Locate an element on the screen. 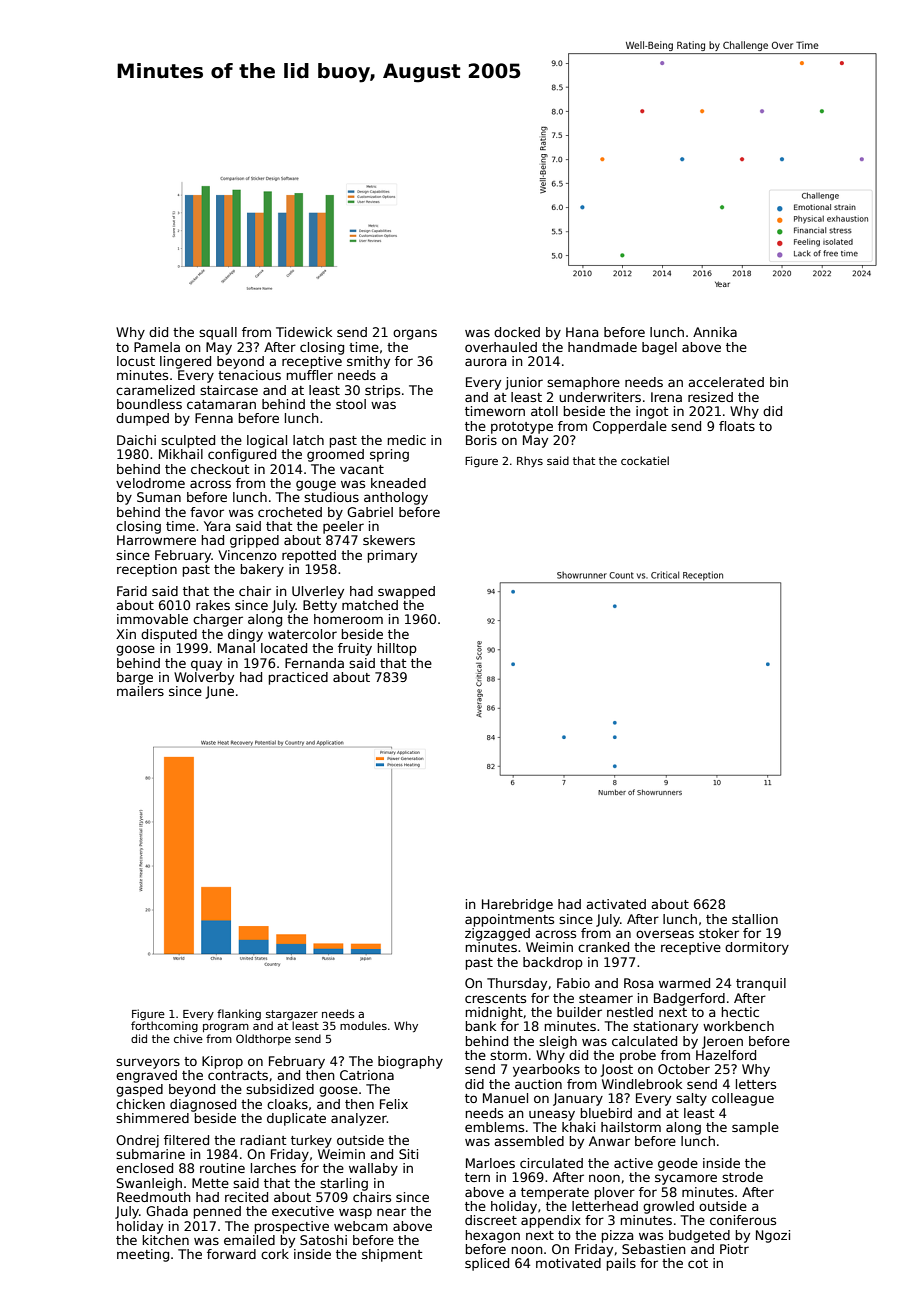 The height and width of the screenshot is (1316, 908). stoker is located at coordinates (719, 933).
